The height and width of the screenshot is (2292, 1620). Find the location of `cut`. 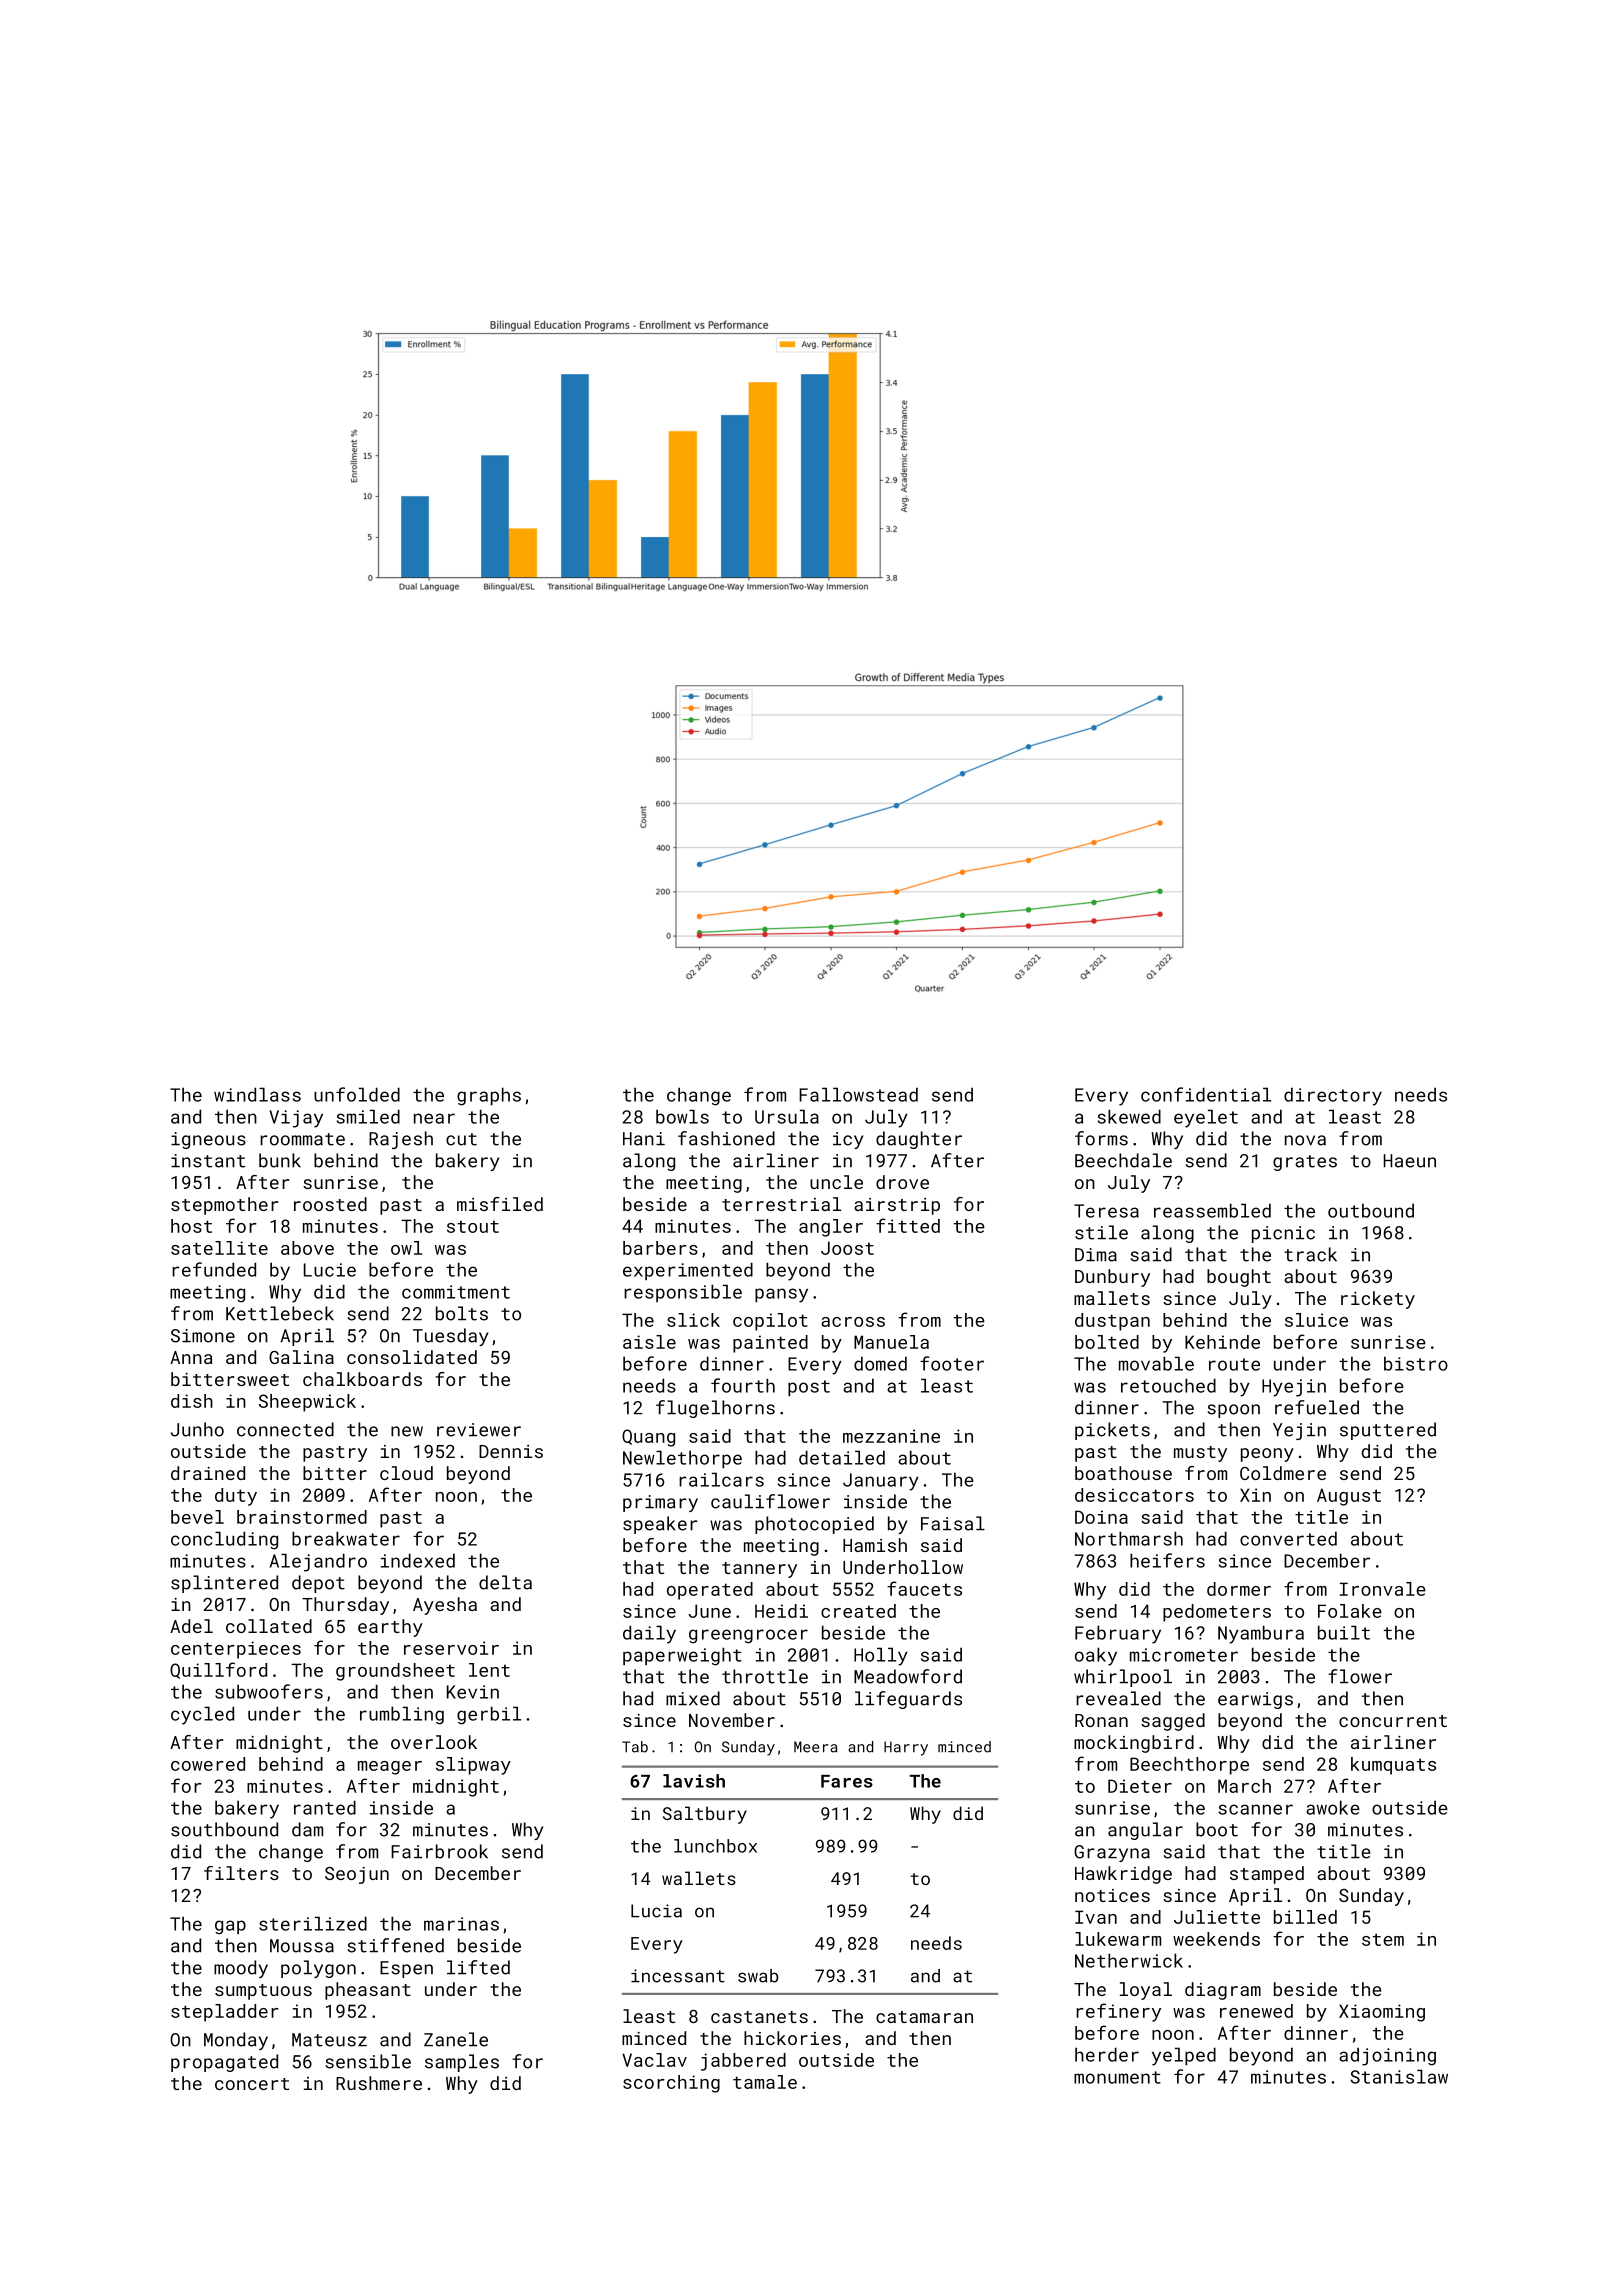

cut is located at coordinates (461, 1139).
